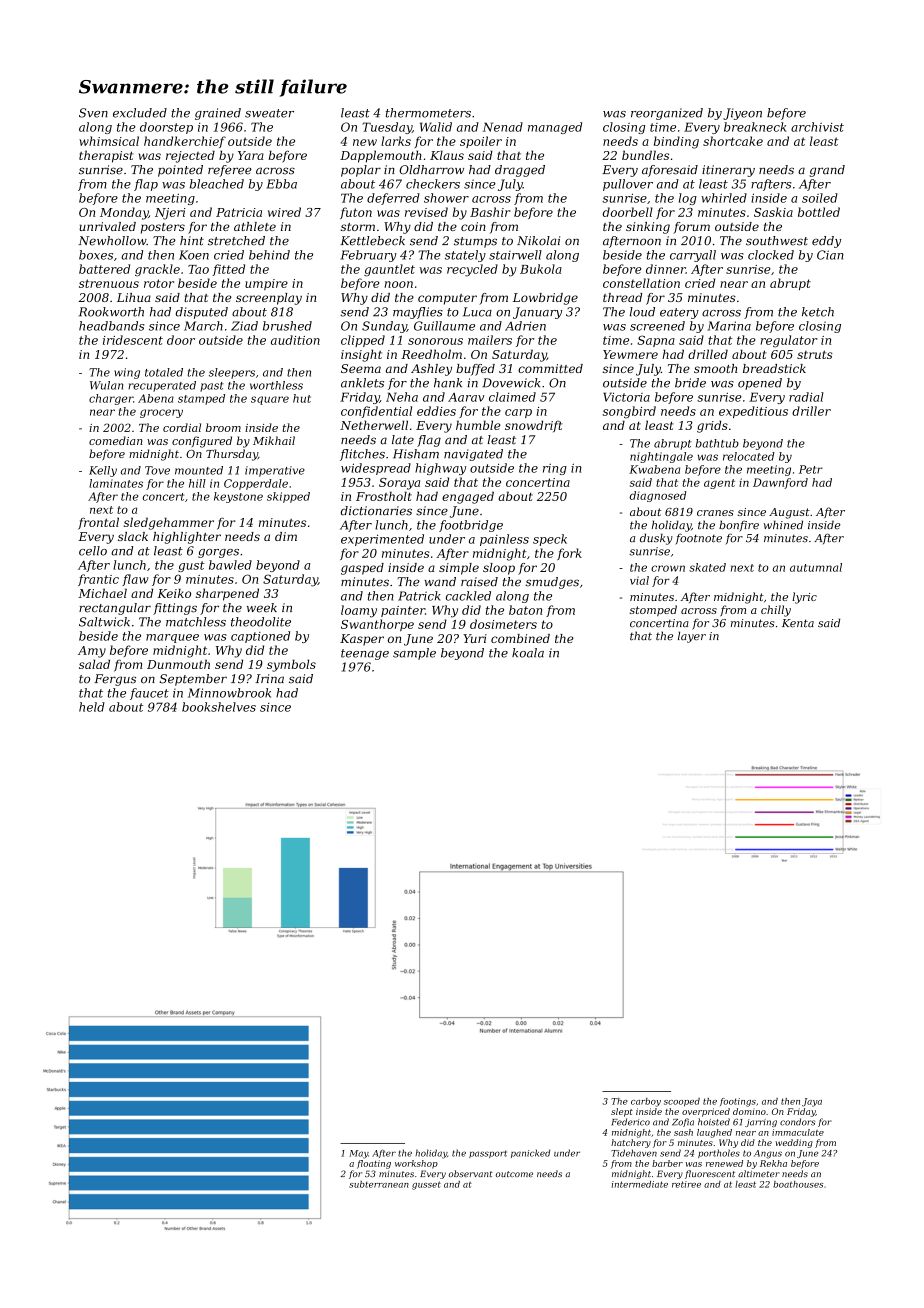 The image size is (924, 1308). What do you see at coordinates (416, 1164) in the page?
I see `workshop` at bounding box center [416, 1164].
